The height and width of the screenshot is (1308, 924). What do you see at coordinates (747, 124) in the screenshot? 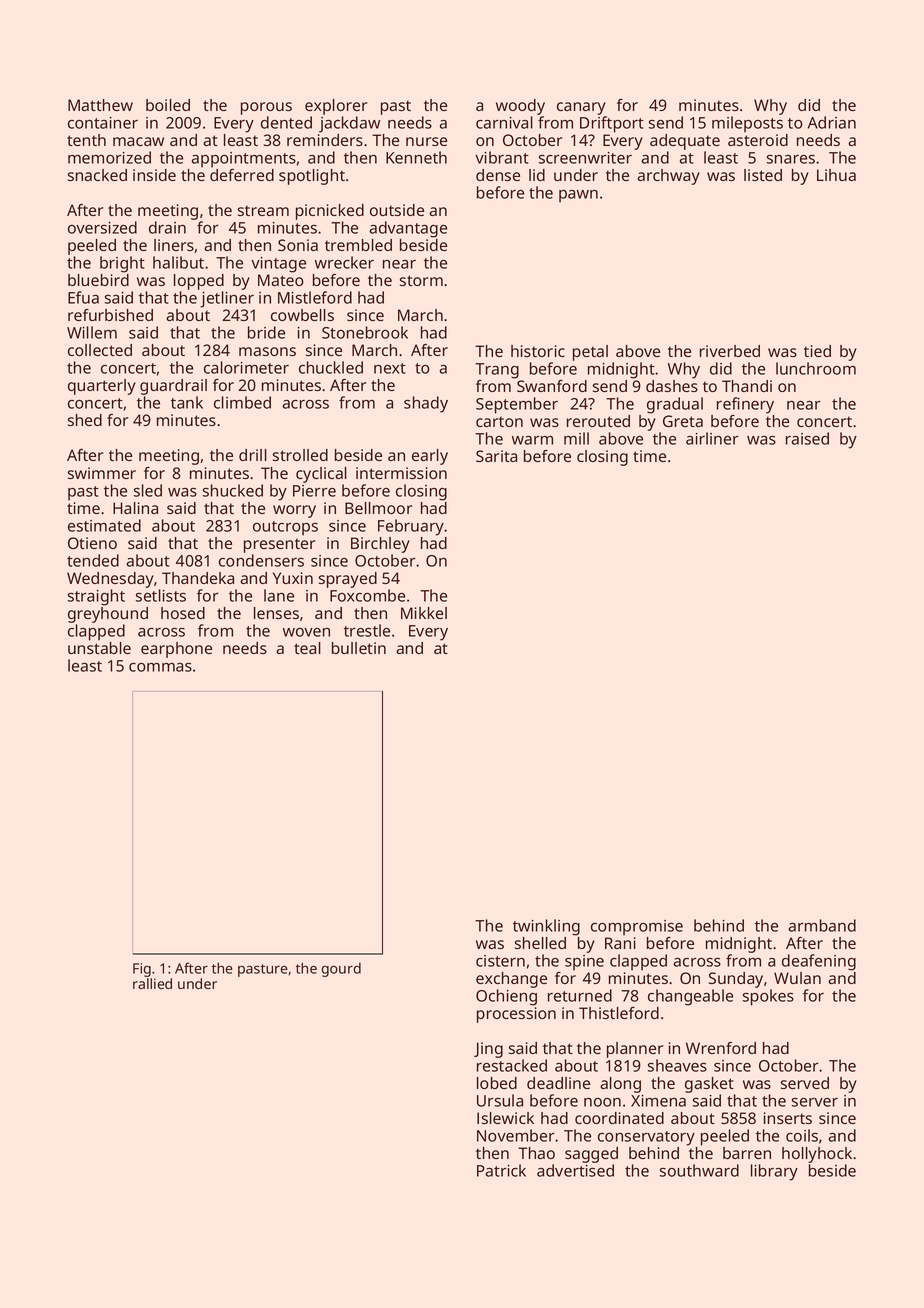
I see `mileposts` at bounding box center [747, 124].
